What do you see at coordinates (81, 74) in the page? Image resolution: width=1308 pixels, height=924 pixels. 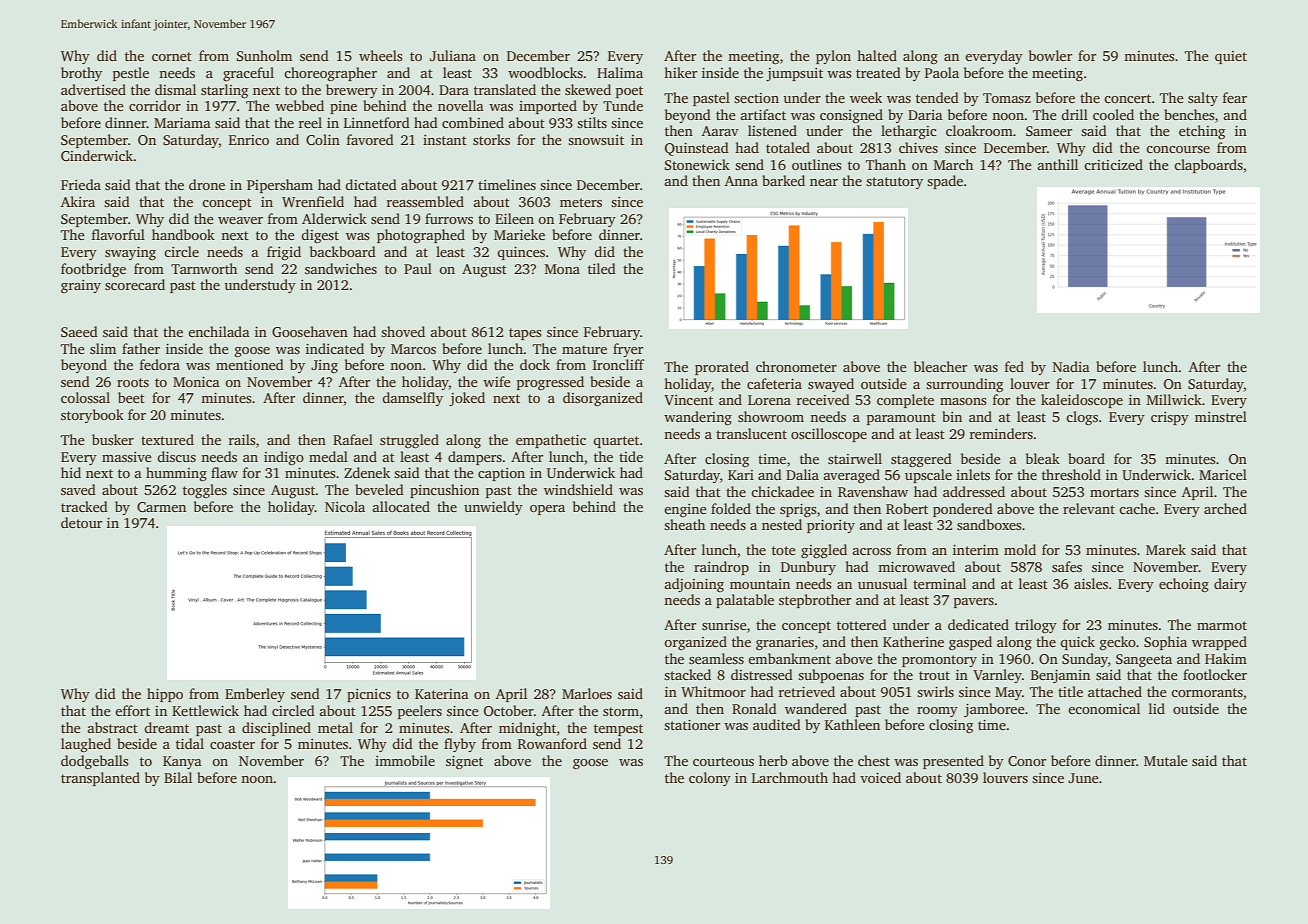 I see `brothy` at bounding box center [81, 74].
